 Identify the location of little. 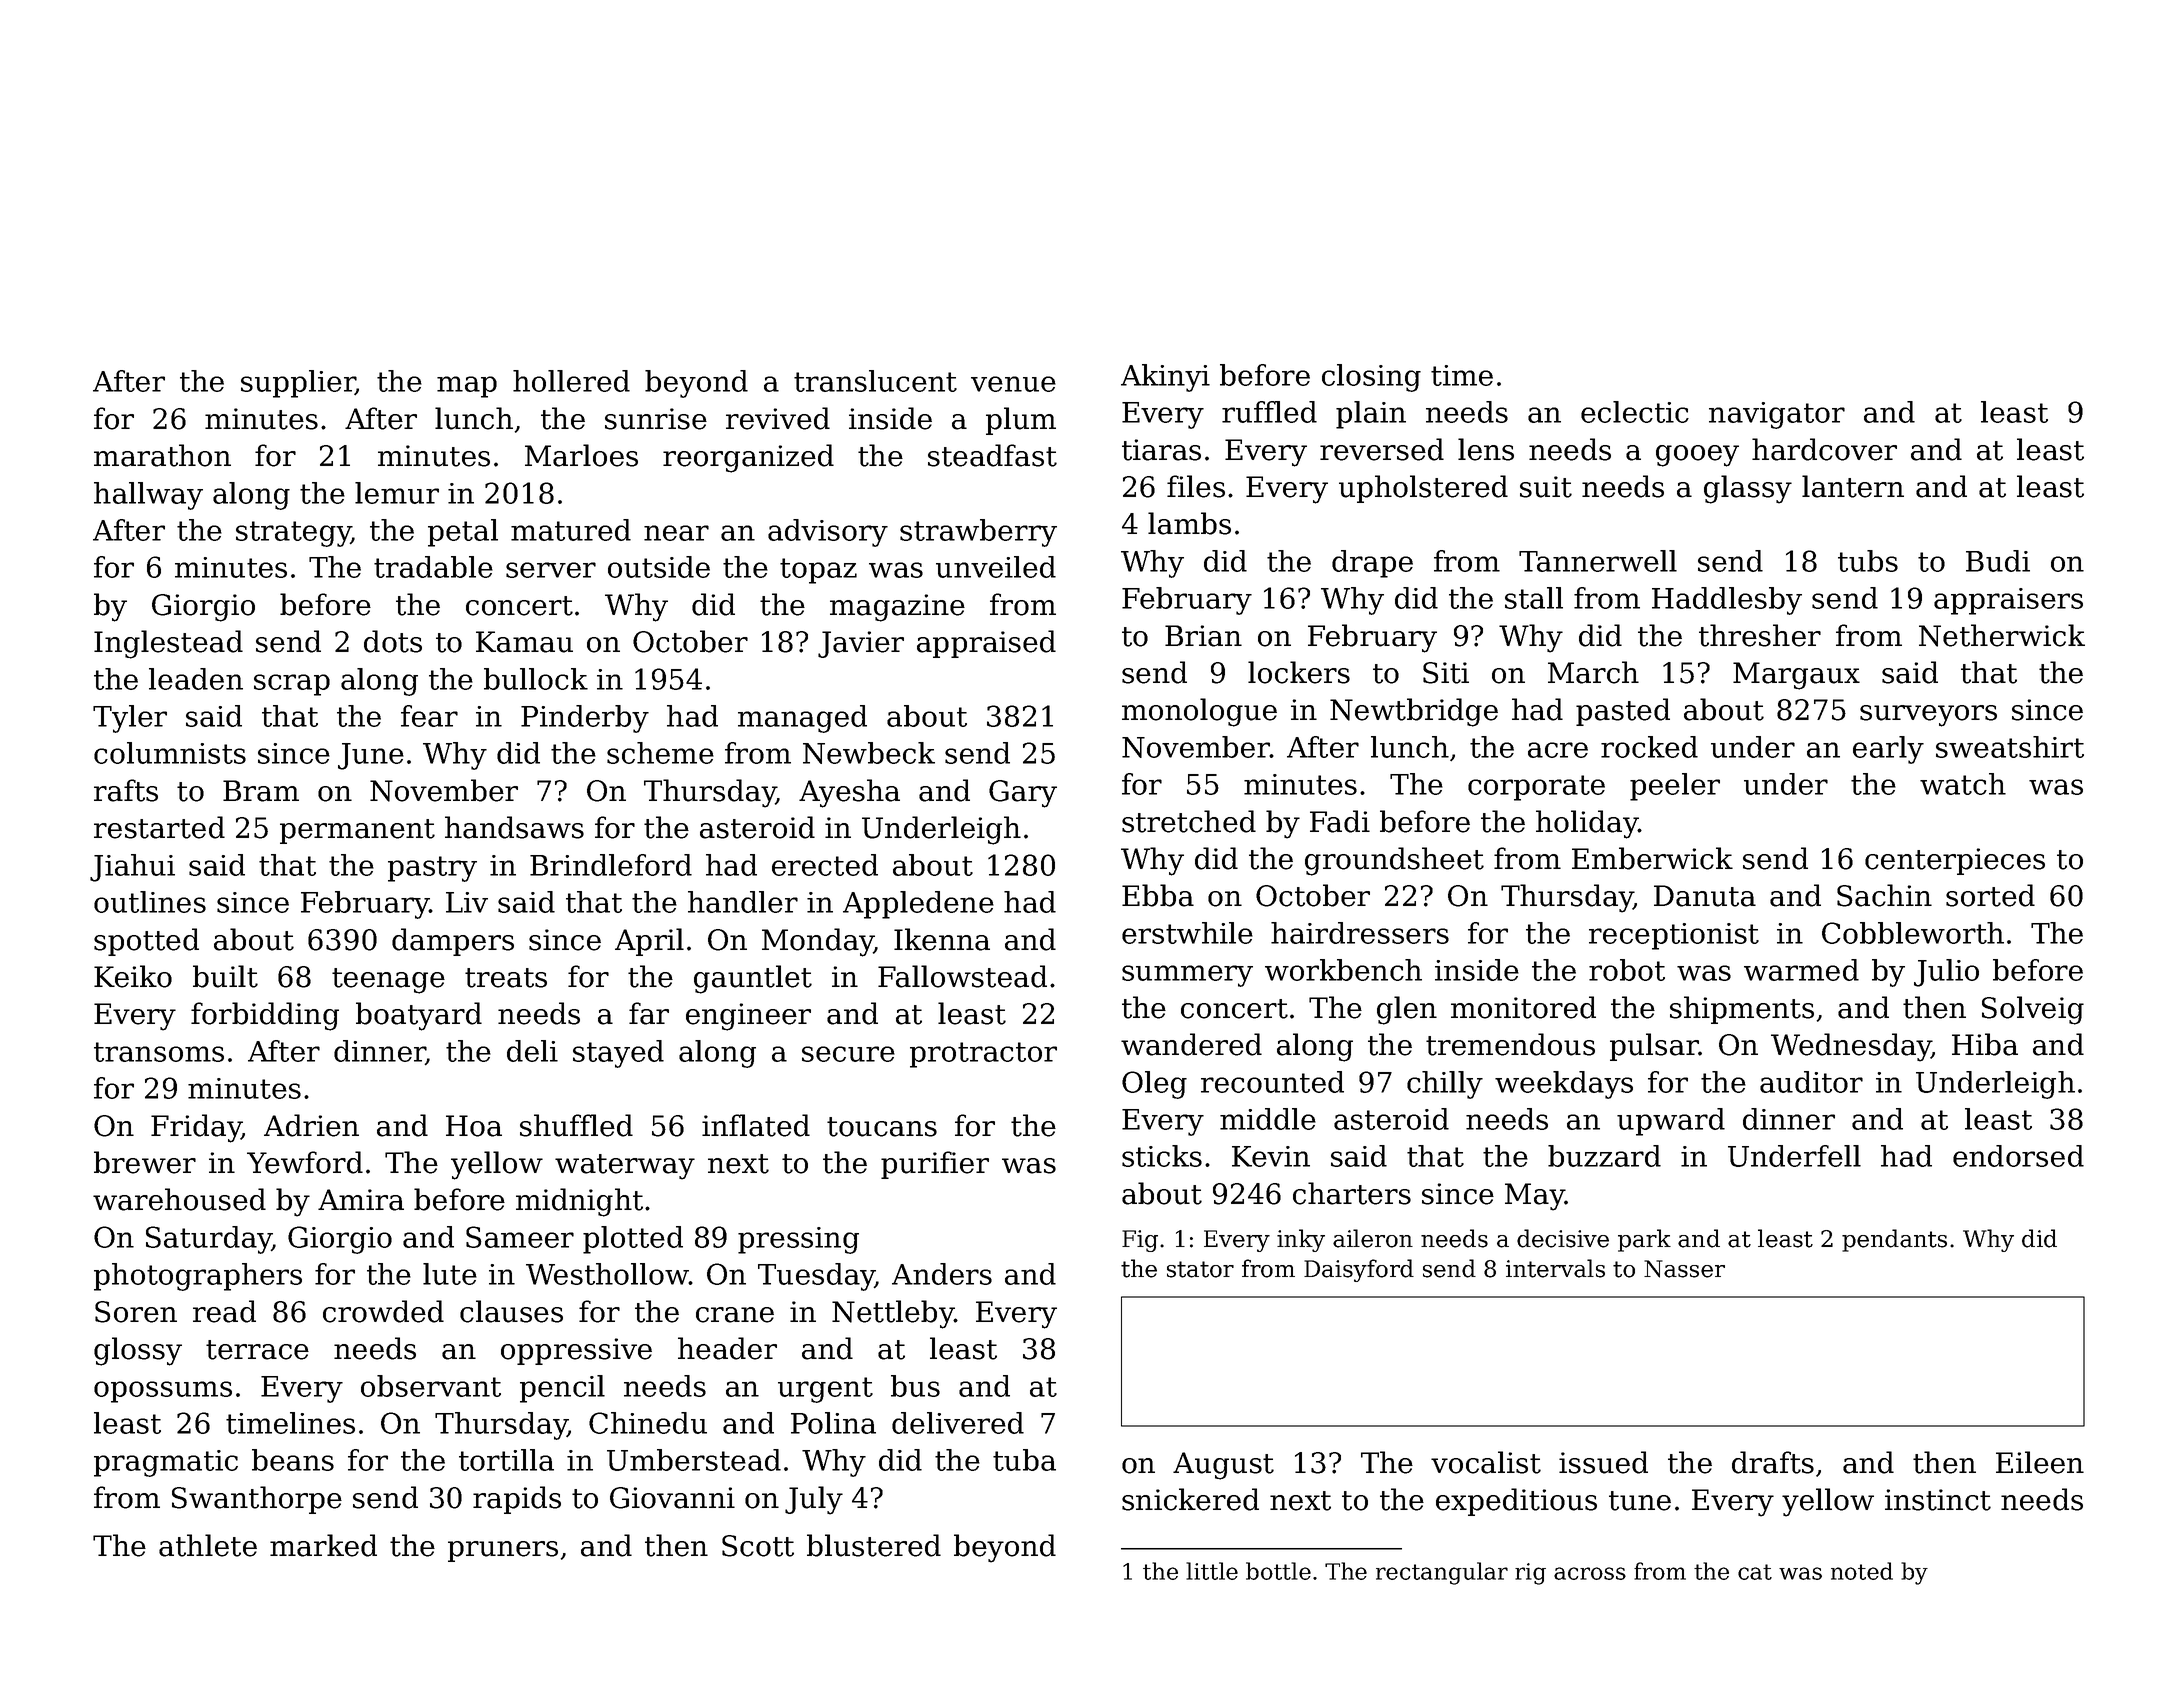
(1212, 1571).
